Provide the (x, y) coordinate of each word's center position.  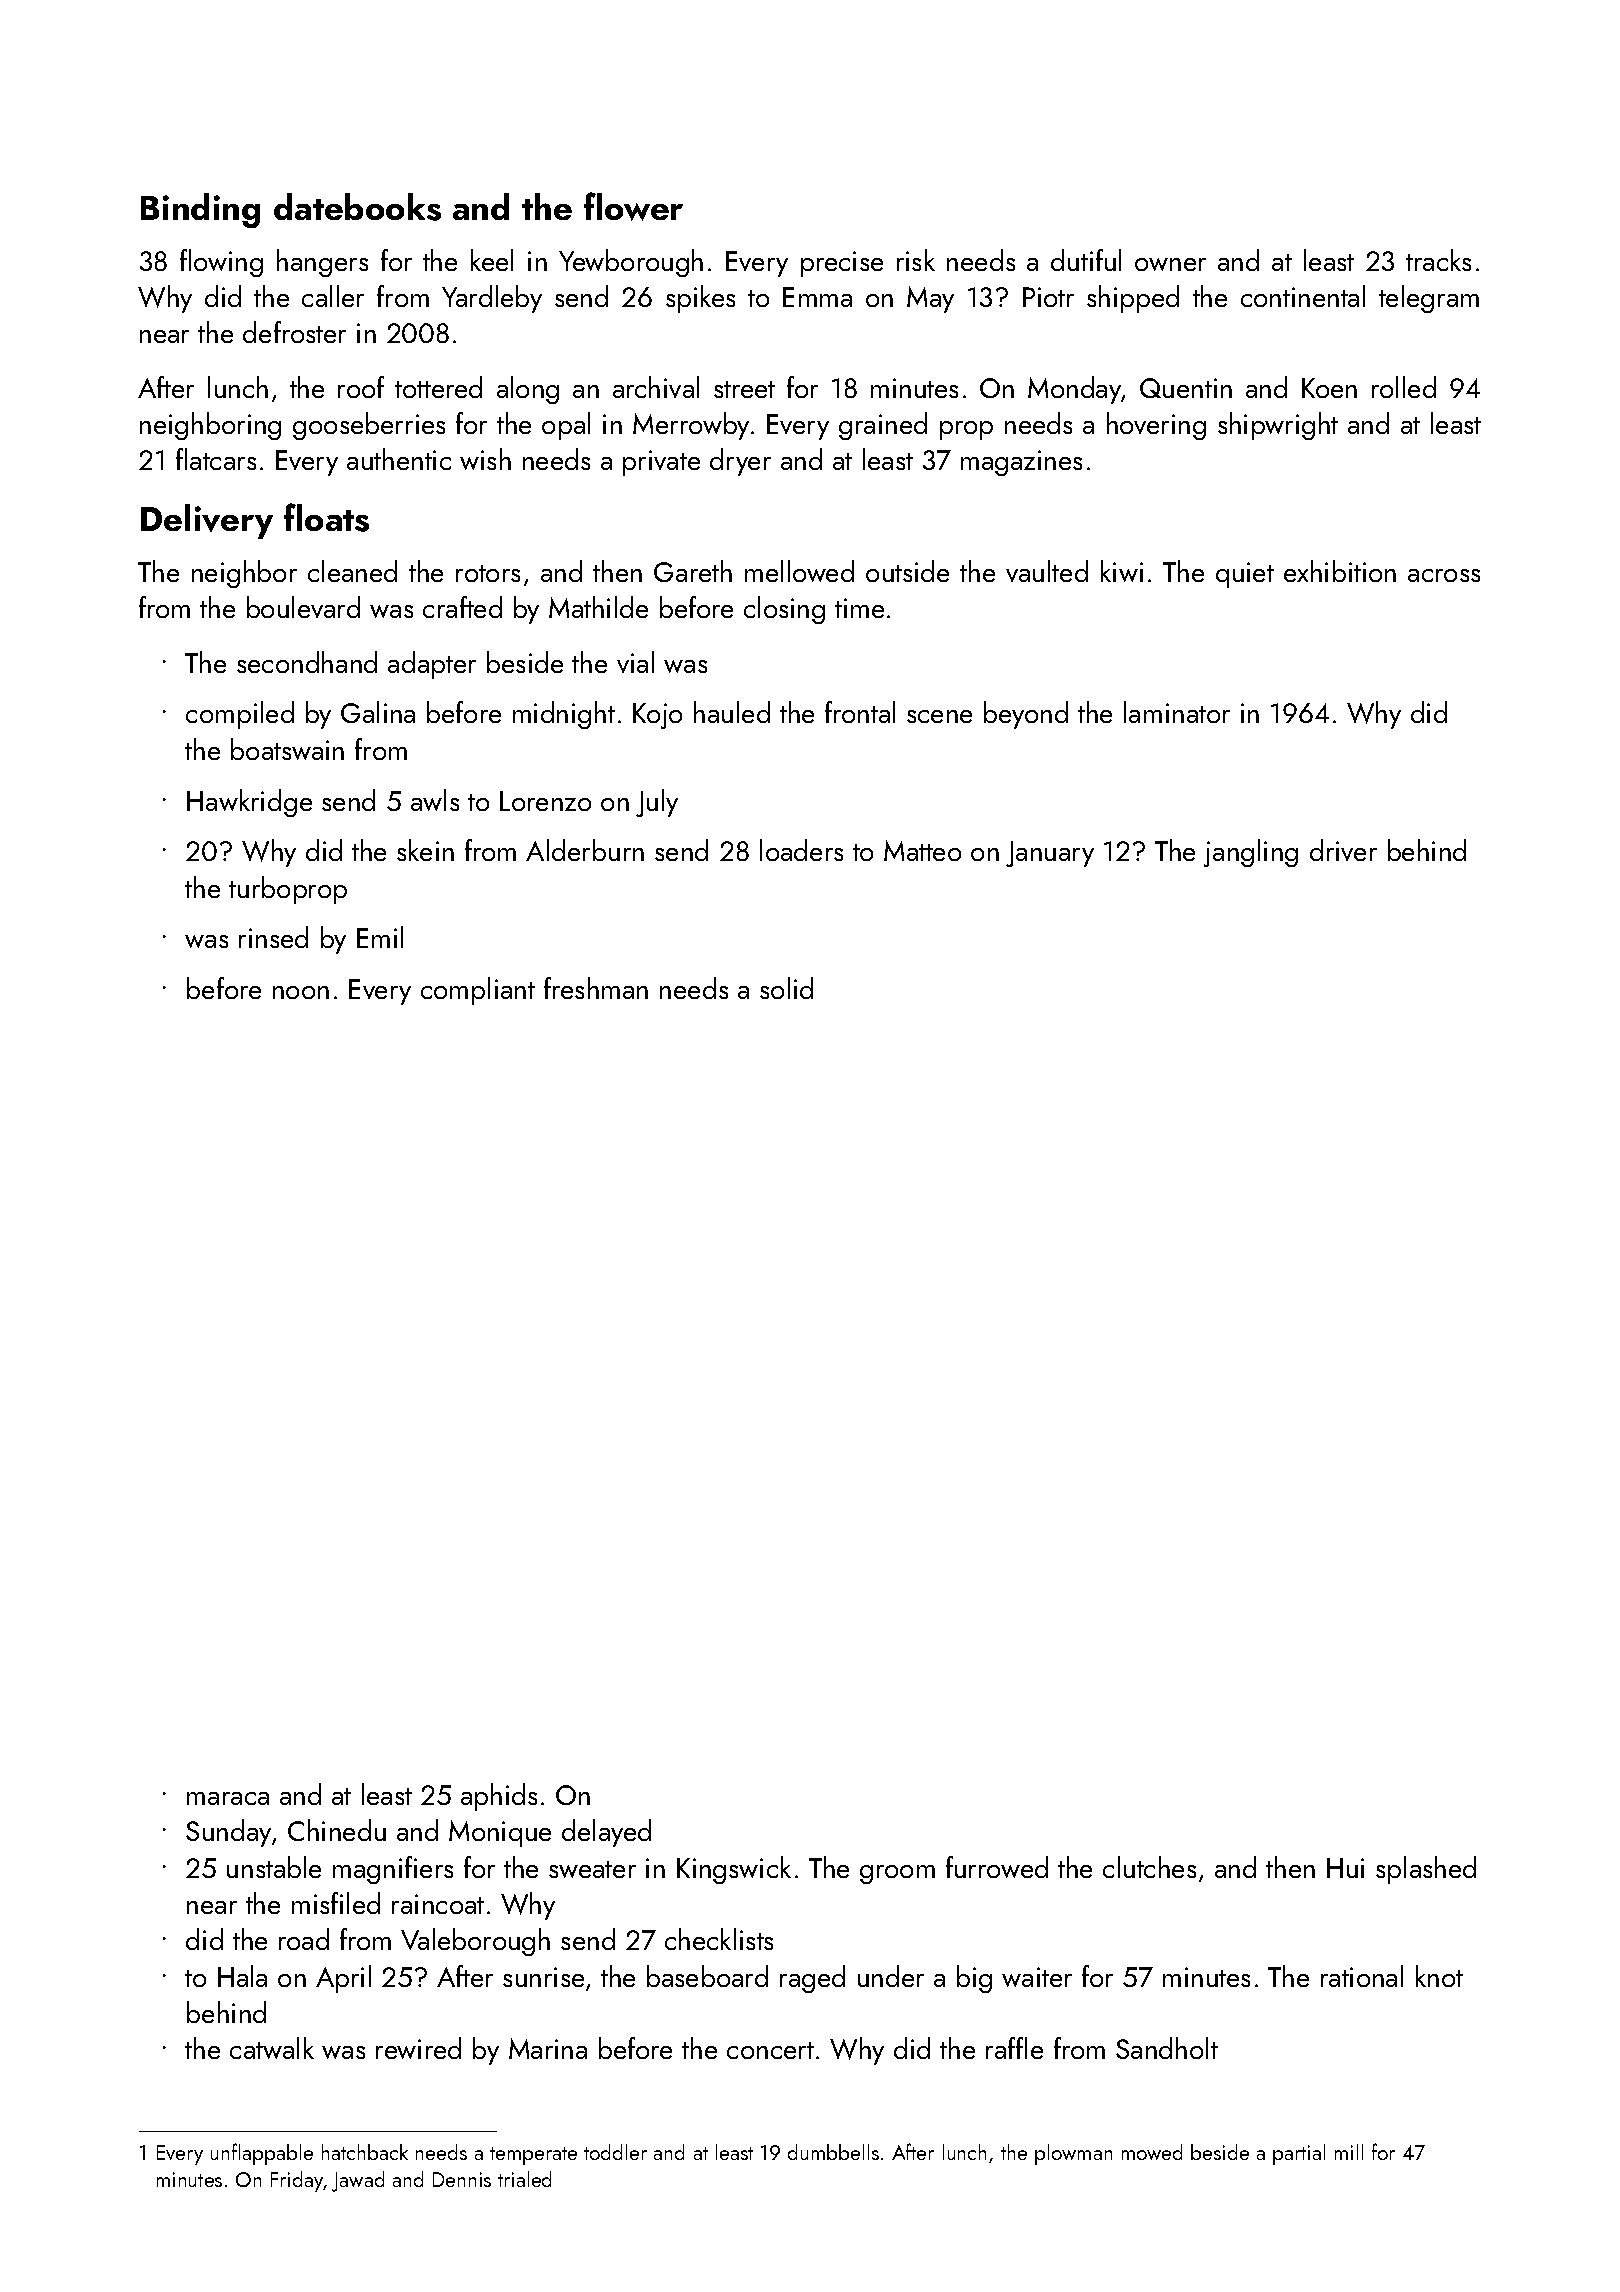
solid (786, 988)
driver (1343, 850)
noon (301, 992)
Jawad (358, 2181)
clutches (1149, 1867)
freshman (596, 988)
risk (916, 260)
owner (1170, 264)
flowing (221, 263)
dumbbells (833, 2152)
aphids (499, 1797)
